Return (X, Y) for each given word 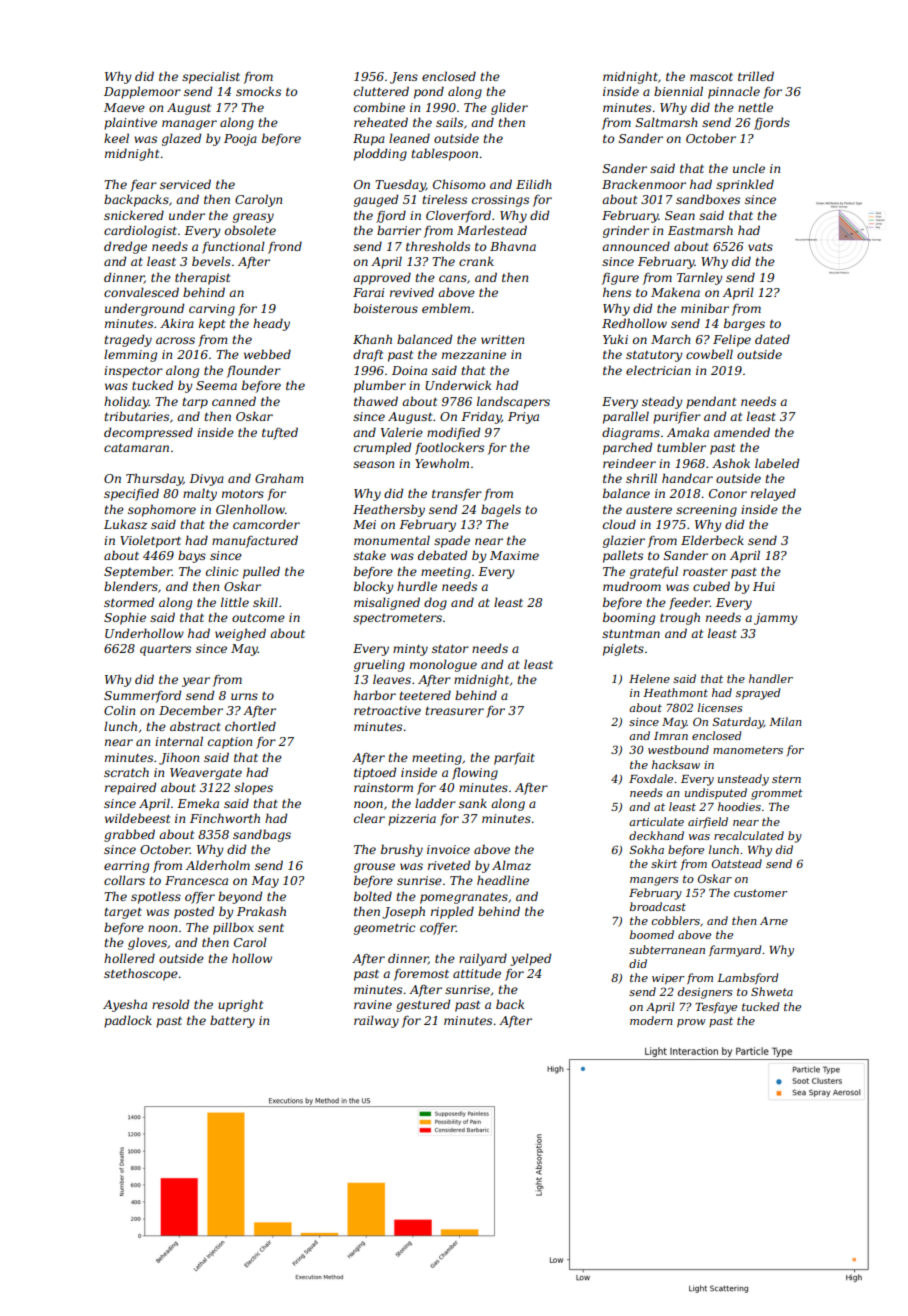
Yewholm (442, 463)
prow (691, 1023)
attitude (477, 973)
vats (760, 247)
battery (232, 1021)
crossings (500, 201)
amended (742, 432)
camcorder (266, 524)
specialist (211, 77)
